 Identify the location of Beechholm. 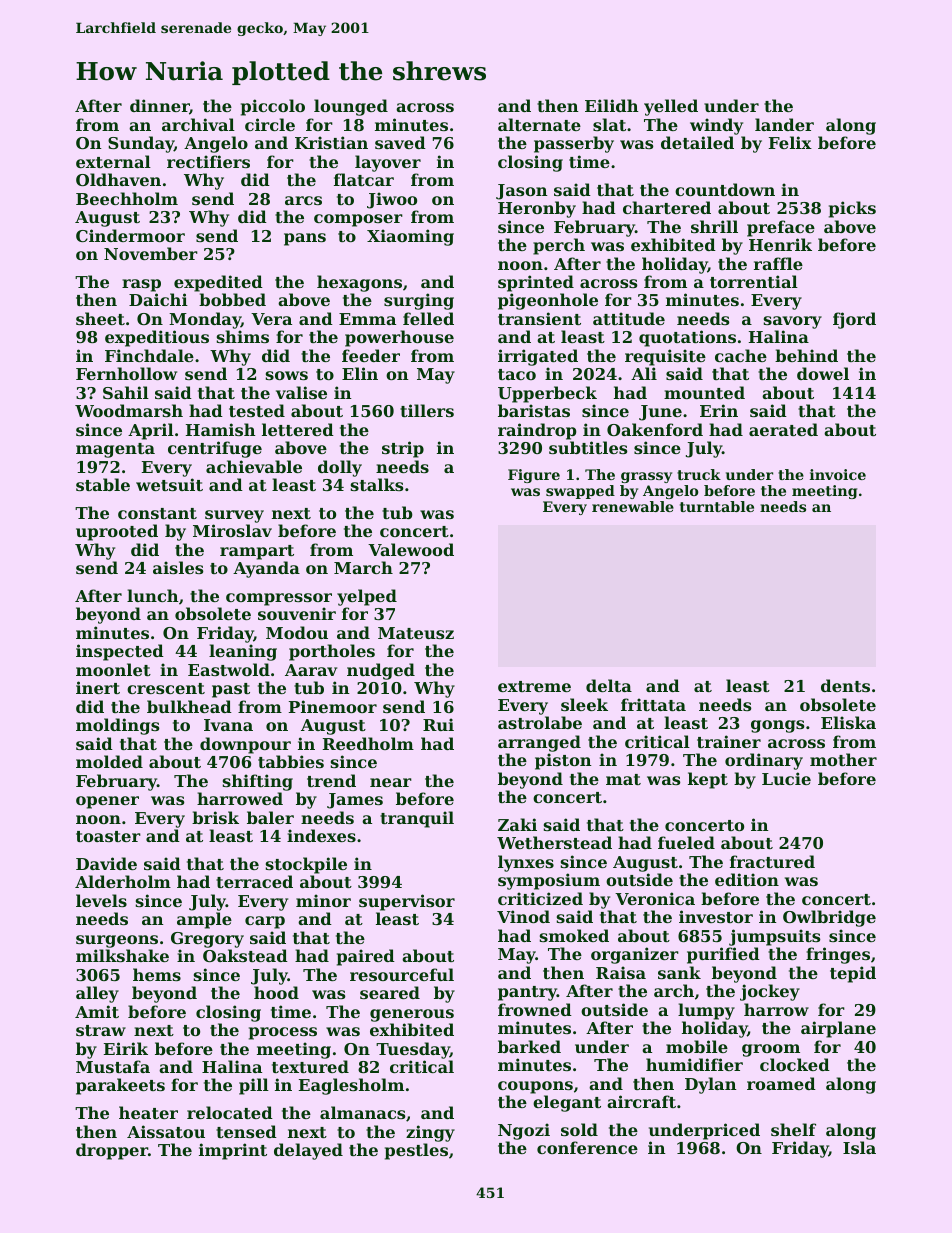
(127, 198).
